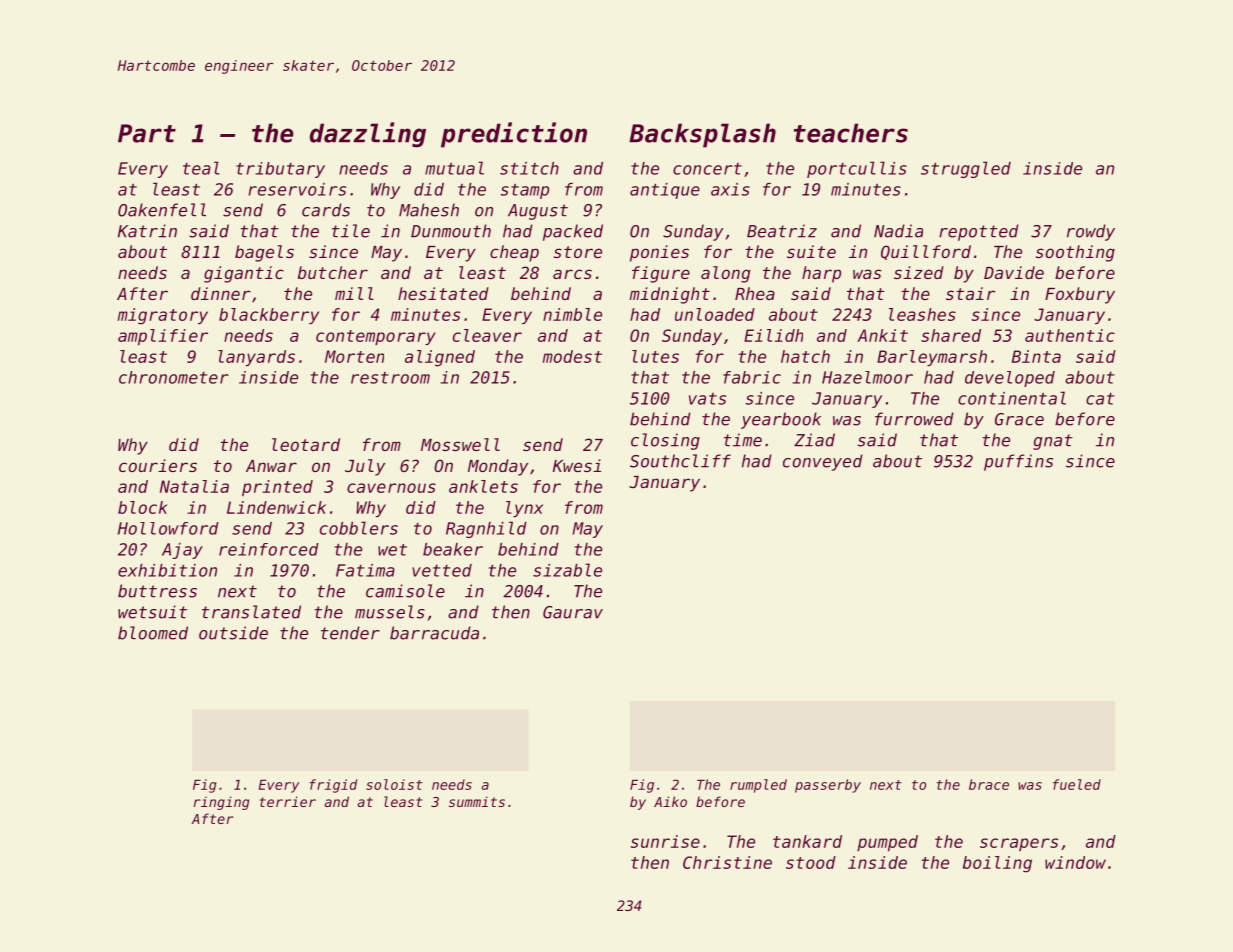 The image size is (1233, 952). Describe the element at coordinates (529, 168) in the page. I see `stitch` at that location.
